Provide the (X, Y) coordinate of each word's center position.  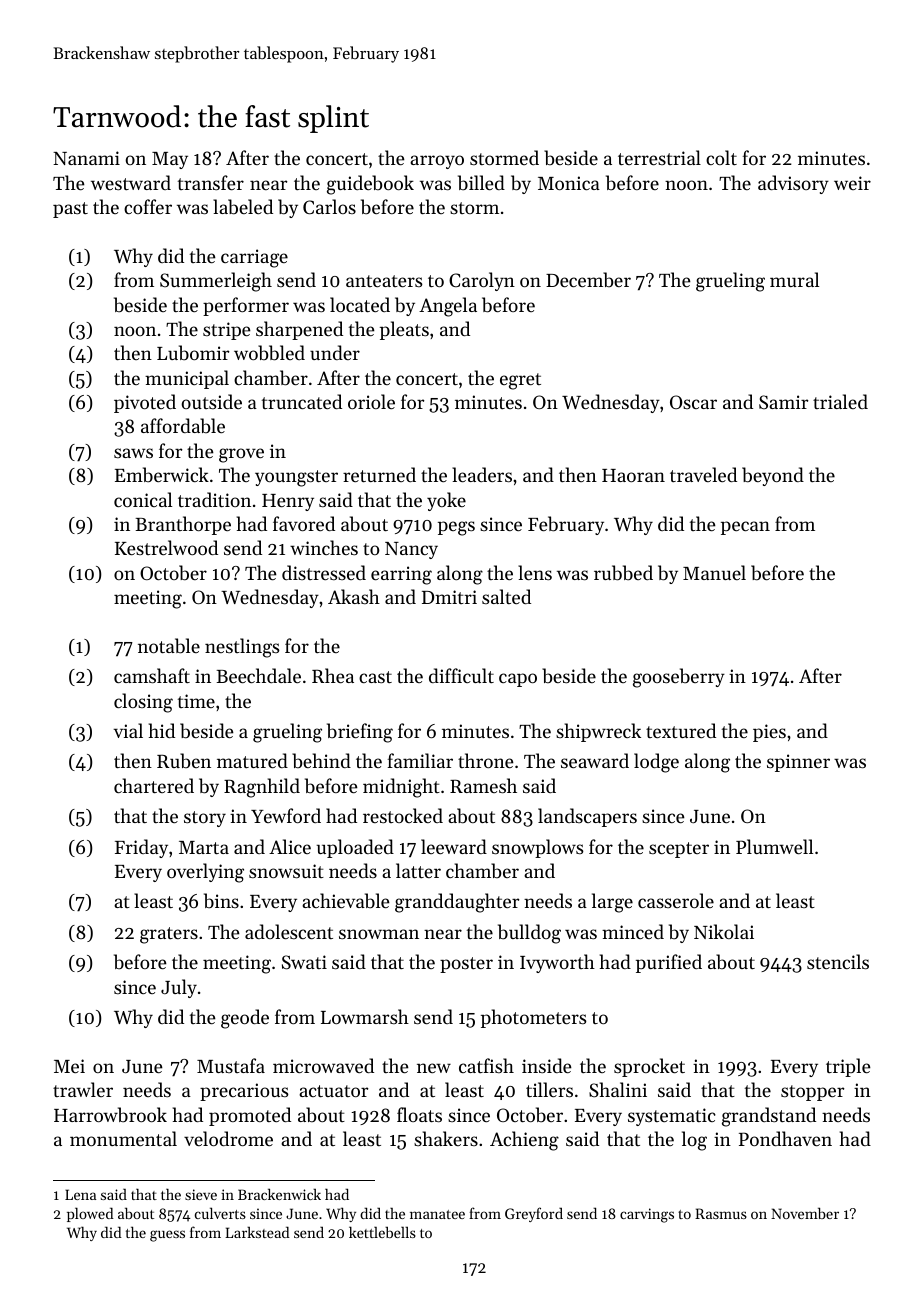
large (612, 903)
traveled (703, 474)
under (335, 352)
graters (169, 935)
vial (128, 730)
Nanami (86, 158)
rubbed (623, 573)
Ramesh (483, 785)
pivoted (145, 403)
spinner (798, 763)
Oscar (693, 402)
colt (721, 157)
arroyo (437, 162)
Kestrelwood (166, 547)
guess (167, 1236)
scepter (679, 850)
